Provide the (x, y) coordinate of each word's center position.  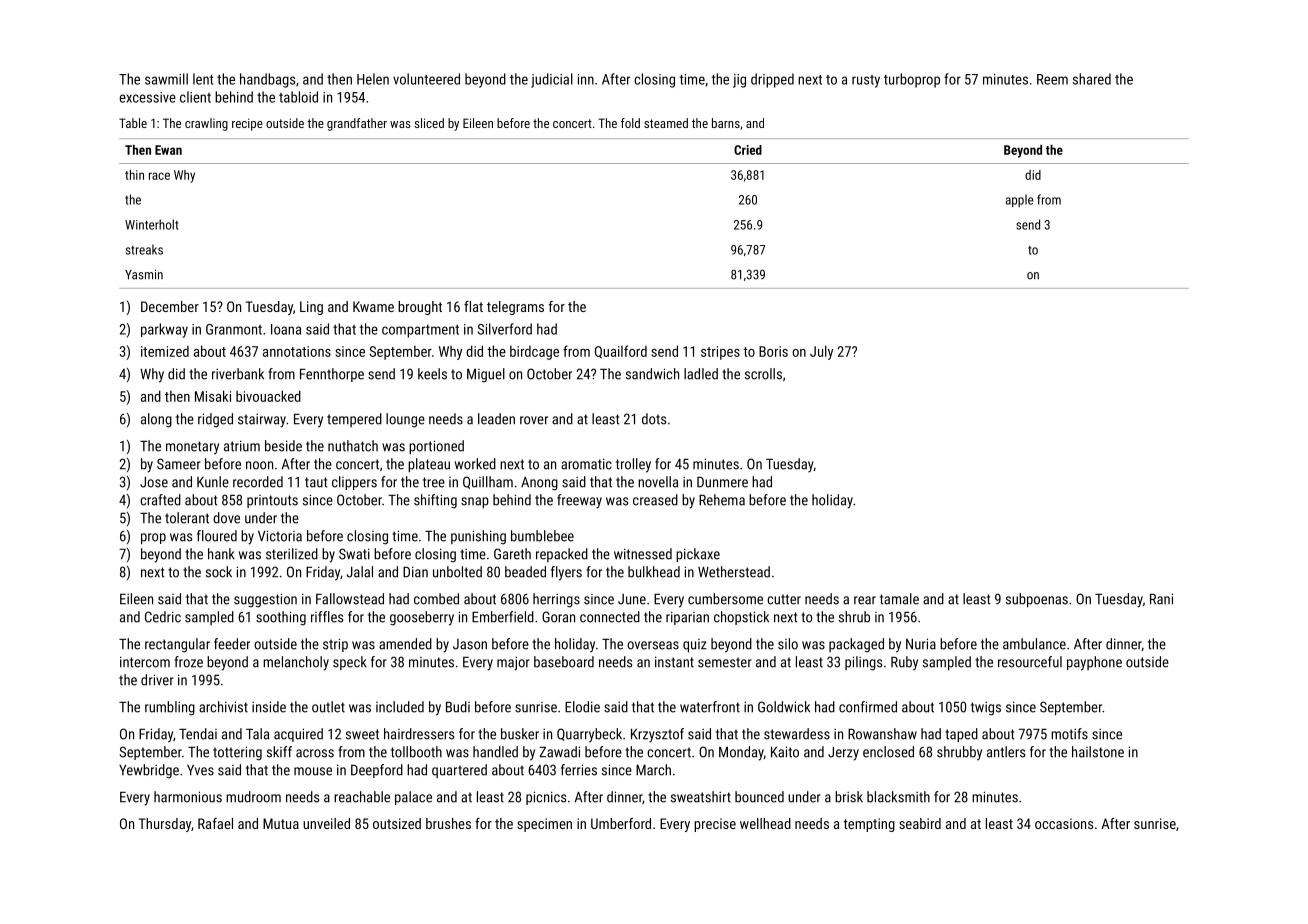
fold (630, 123)
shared (1092, 79)
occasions (1064, 823)
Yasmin (144, 275)
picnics (546, 798)
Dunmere (722, 482)
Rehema (722, 500)
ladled (701, 374)
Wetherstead (734, 572)
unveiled (326, 823)
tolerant (187, 518)
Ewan (168, 150)
